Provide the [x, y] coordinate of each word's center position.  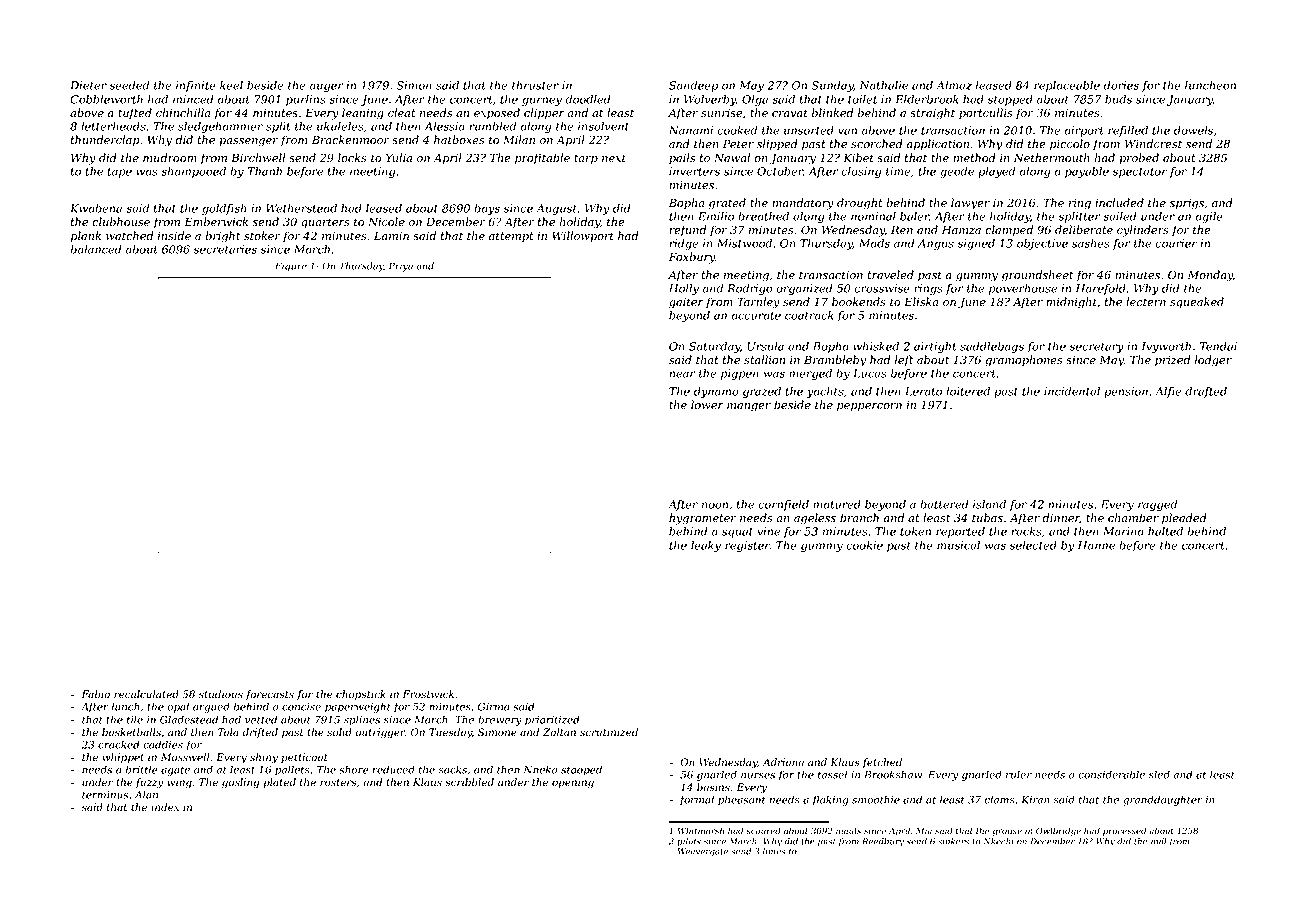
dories [1121, 85]
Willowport [583, 236]
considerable [1111, 774]
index [165, 807]
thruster [535, 85]
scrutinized [609, 732]
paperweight [358, 707]
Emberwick [216, 222]
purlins [306, 100]
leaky [706, 546]
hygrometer [702, 519]
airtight [935, 347]
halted [1165, 531]
